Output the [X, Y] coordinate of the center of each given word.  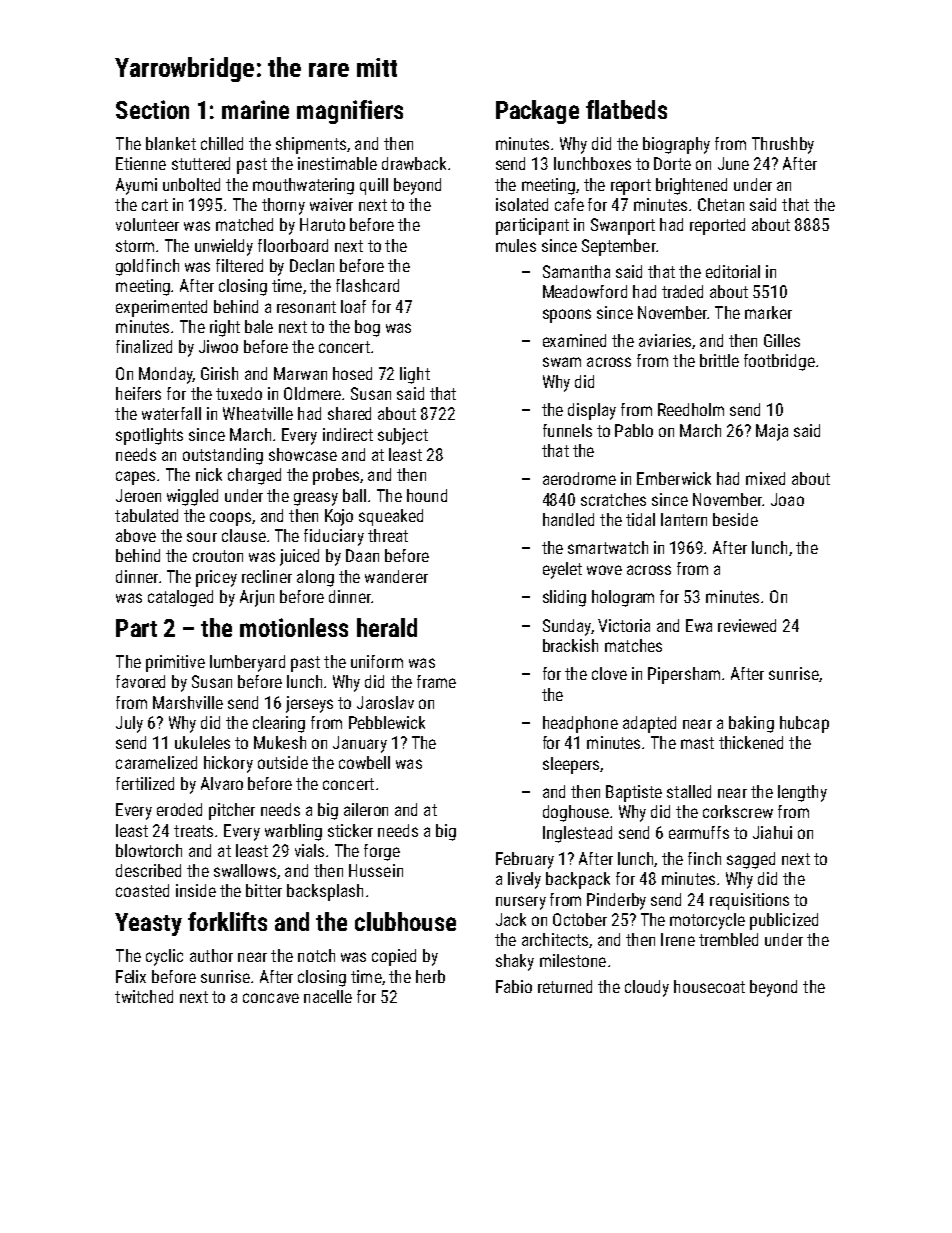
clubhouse [405, 921]
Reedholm [691, 409]
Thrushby [783, 145]
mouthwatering [303, 186]
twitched [144, 996]
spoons [567, 316]
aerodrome [579, 478]
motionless [294, 627]
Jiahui [772, 832]
